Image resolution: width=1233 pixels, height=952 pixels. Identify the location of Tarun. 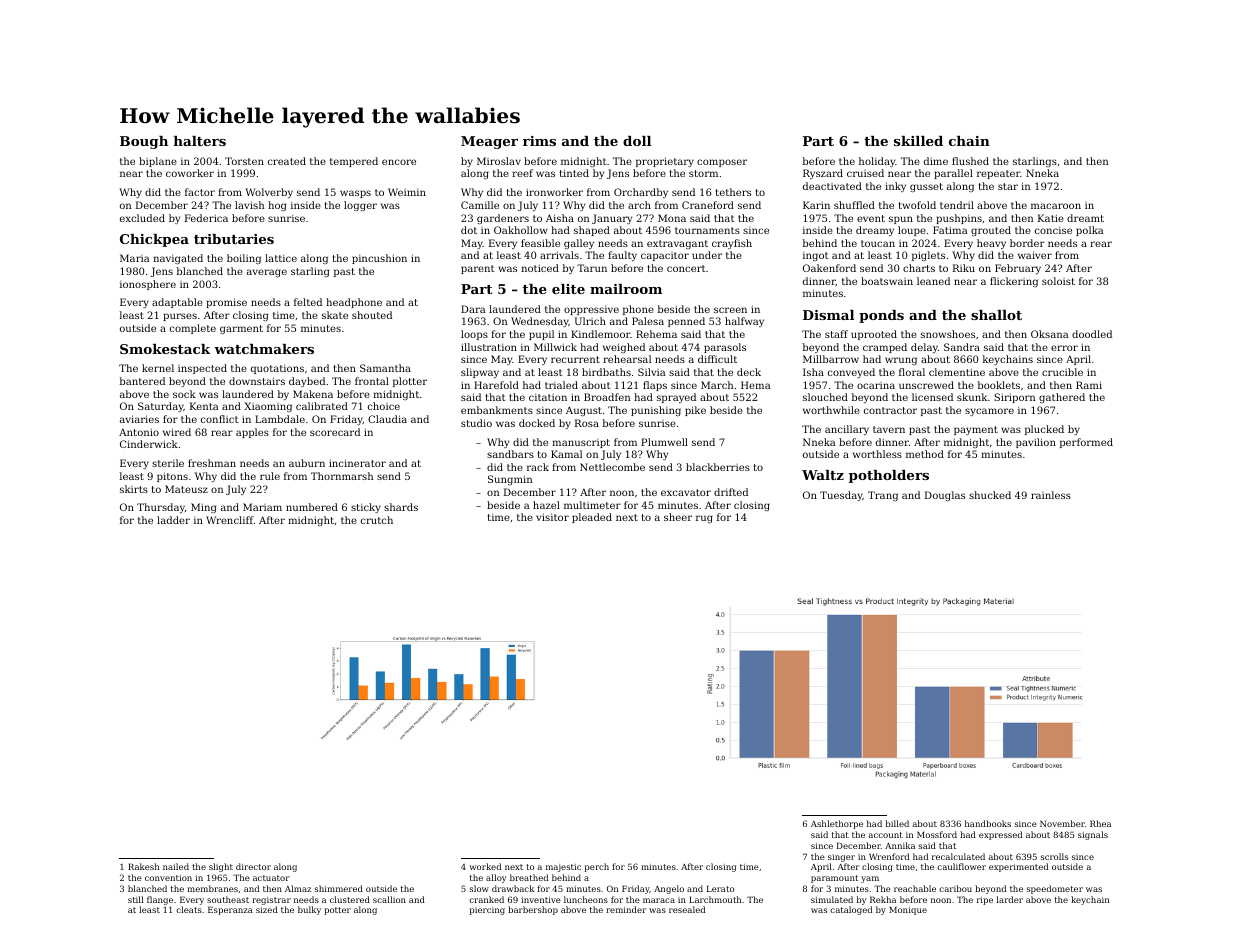
(592, 268).
